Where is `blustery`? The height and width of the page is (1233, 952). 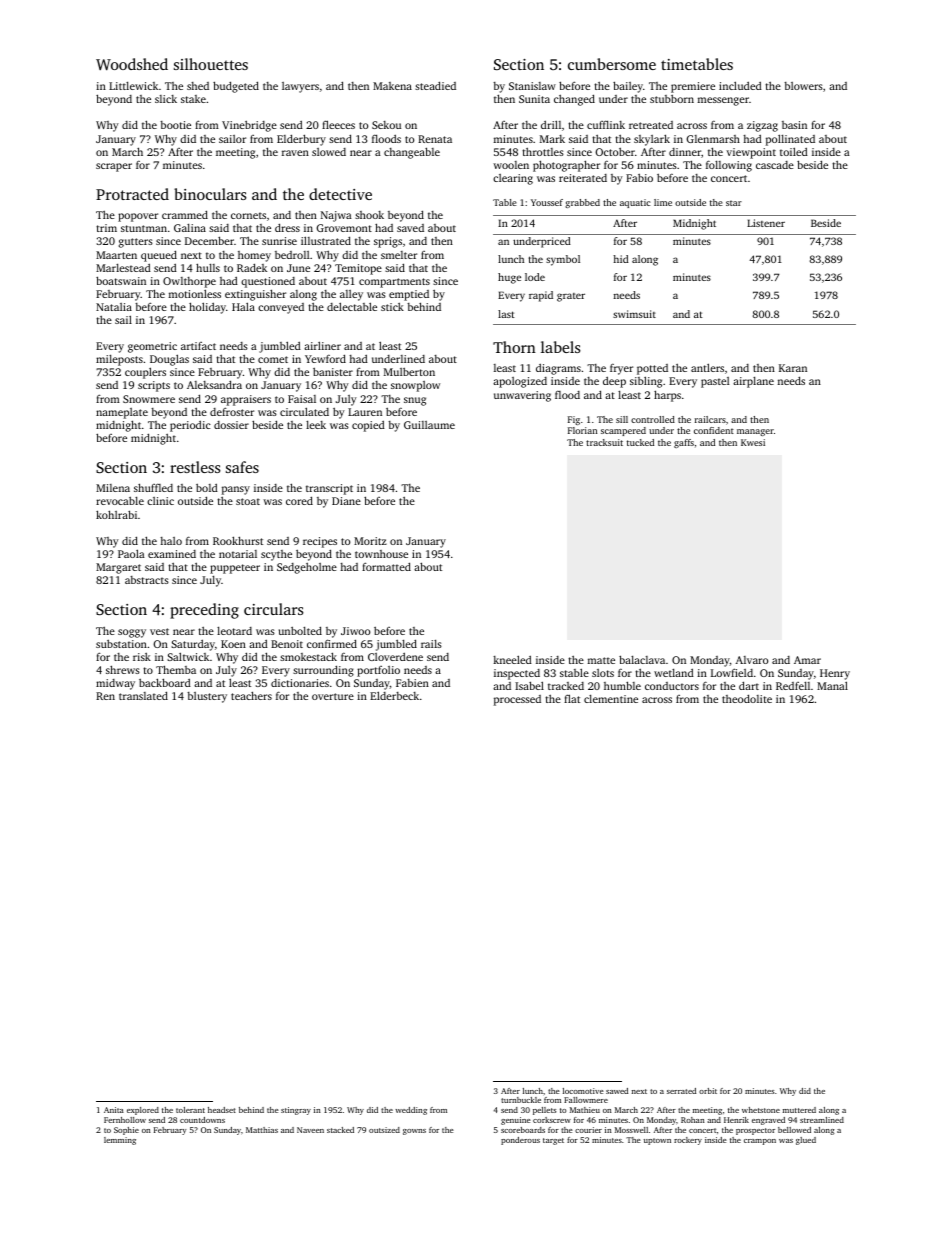 blustery is located at coordinates (207, 697).
